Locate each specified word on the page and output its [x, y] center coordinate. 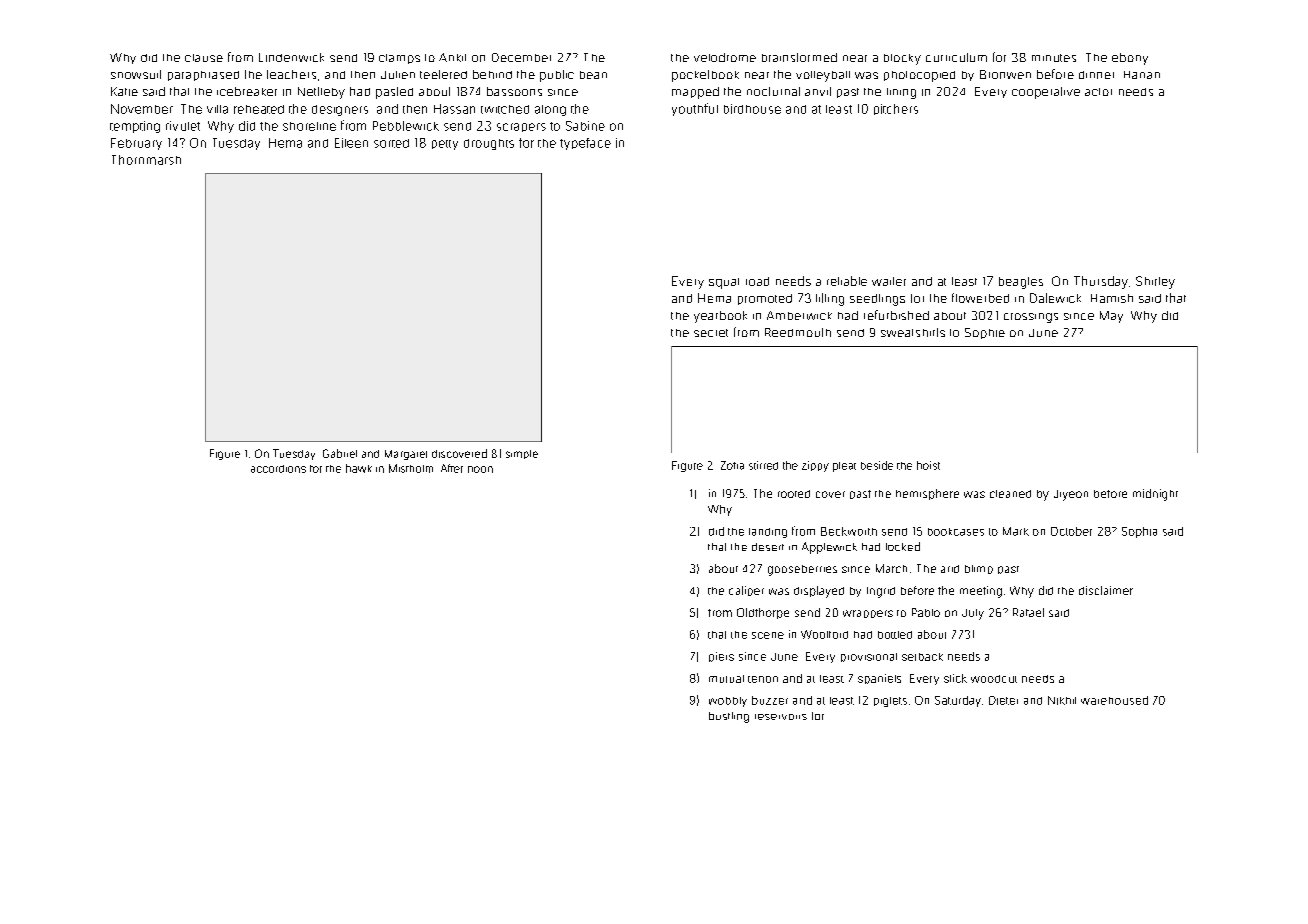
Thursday [1101, 282]
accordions [278, 469]
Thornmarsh [146, 160]
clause [204, 58]
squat [724, 283]
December [521, 57]
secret [711, 333]
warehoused [1114, 700]
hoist [928, 465]
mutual [726, 679]
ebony [1130, 59]
